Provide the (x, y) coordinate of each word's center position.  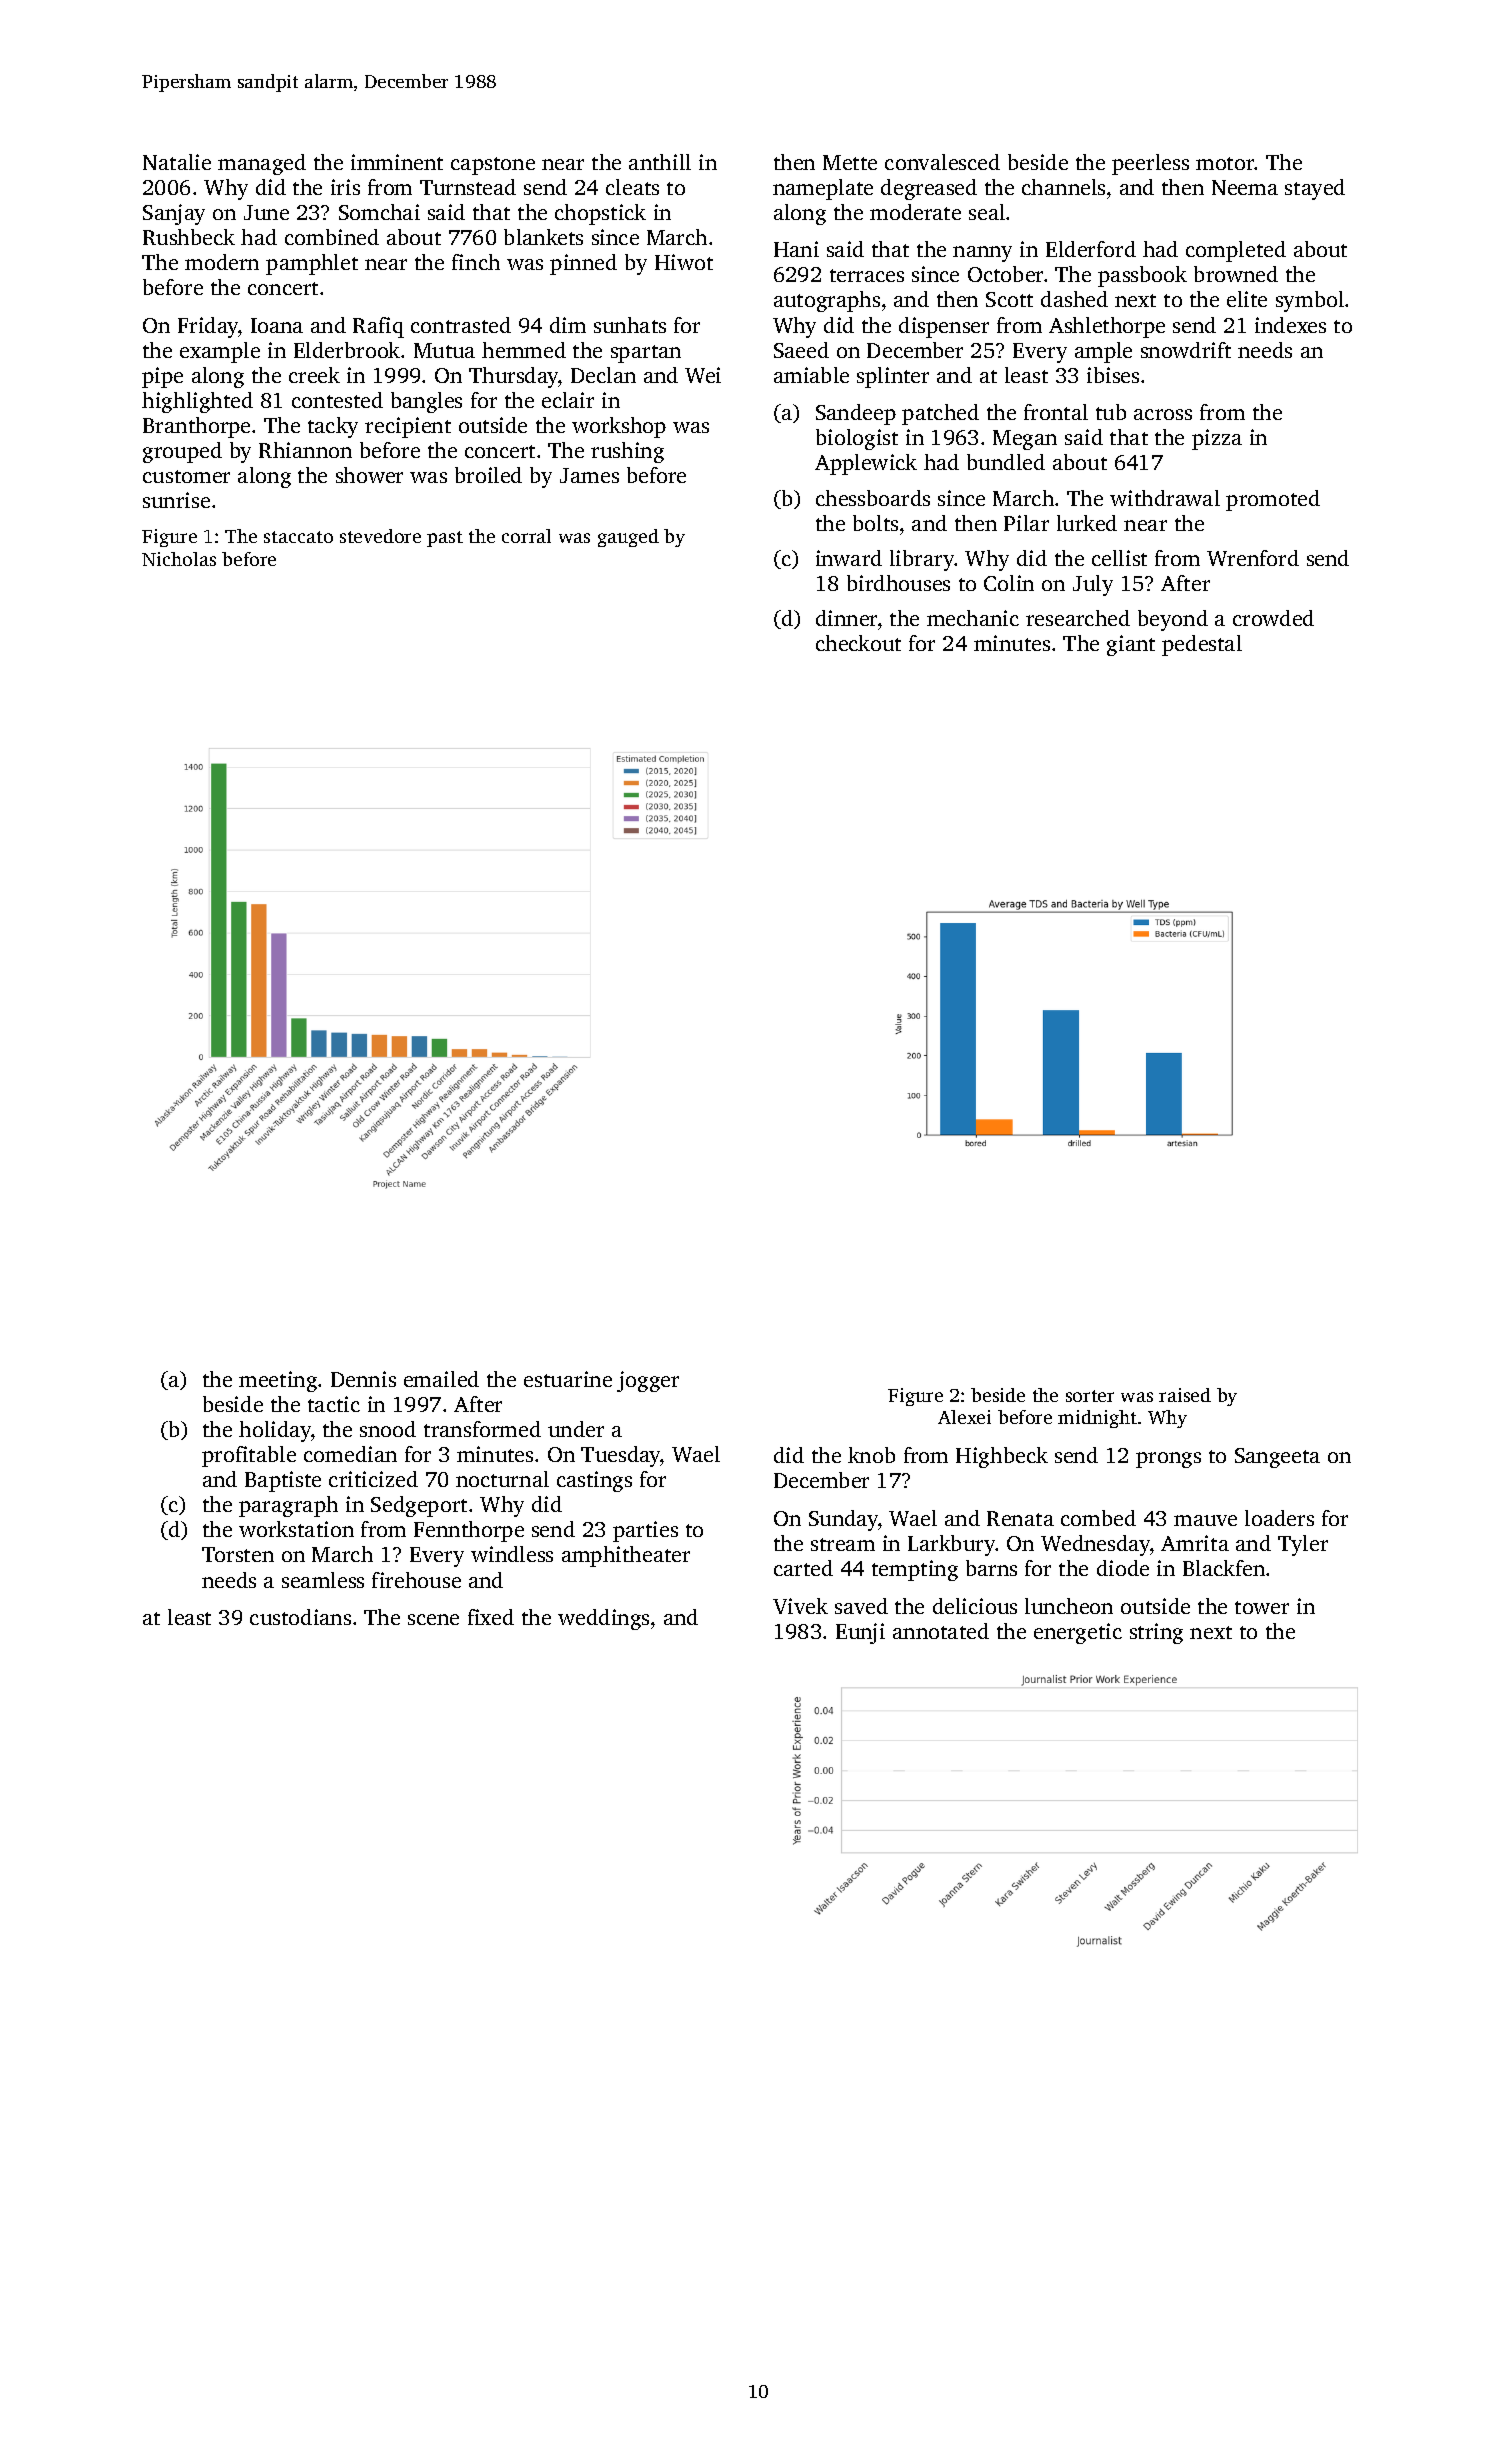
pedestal (1202, 645)
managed (262, 164)
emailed (441, 1379)
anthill (660, 162)
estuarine (568, 1379)
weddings (603, 1619)
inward (849, 558)
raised (1185, 1395)
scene (433, 1619)
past (445, 539)
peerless (1150, 164)
